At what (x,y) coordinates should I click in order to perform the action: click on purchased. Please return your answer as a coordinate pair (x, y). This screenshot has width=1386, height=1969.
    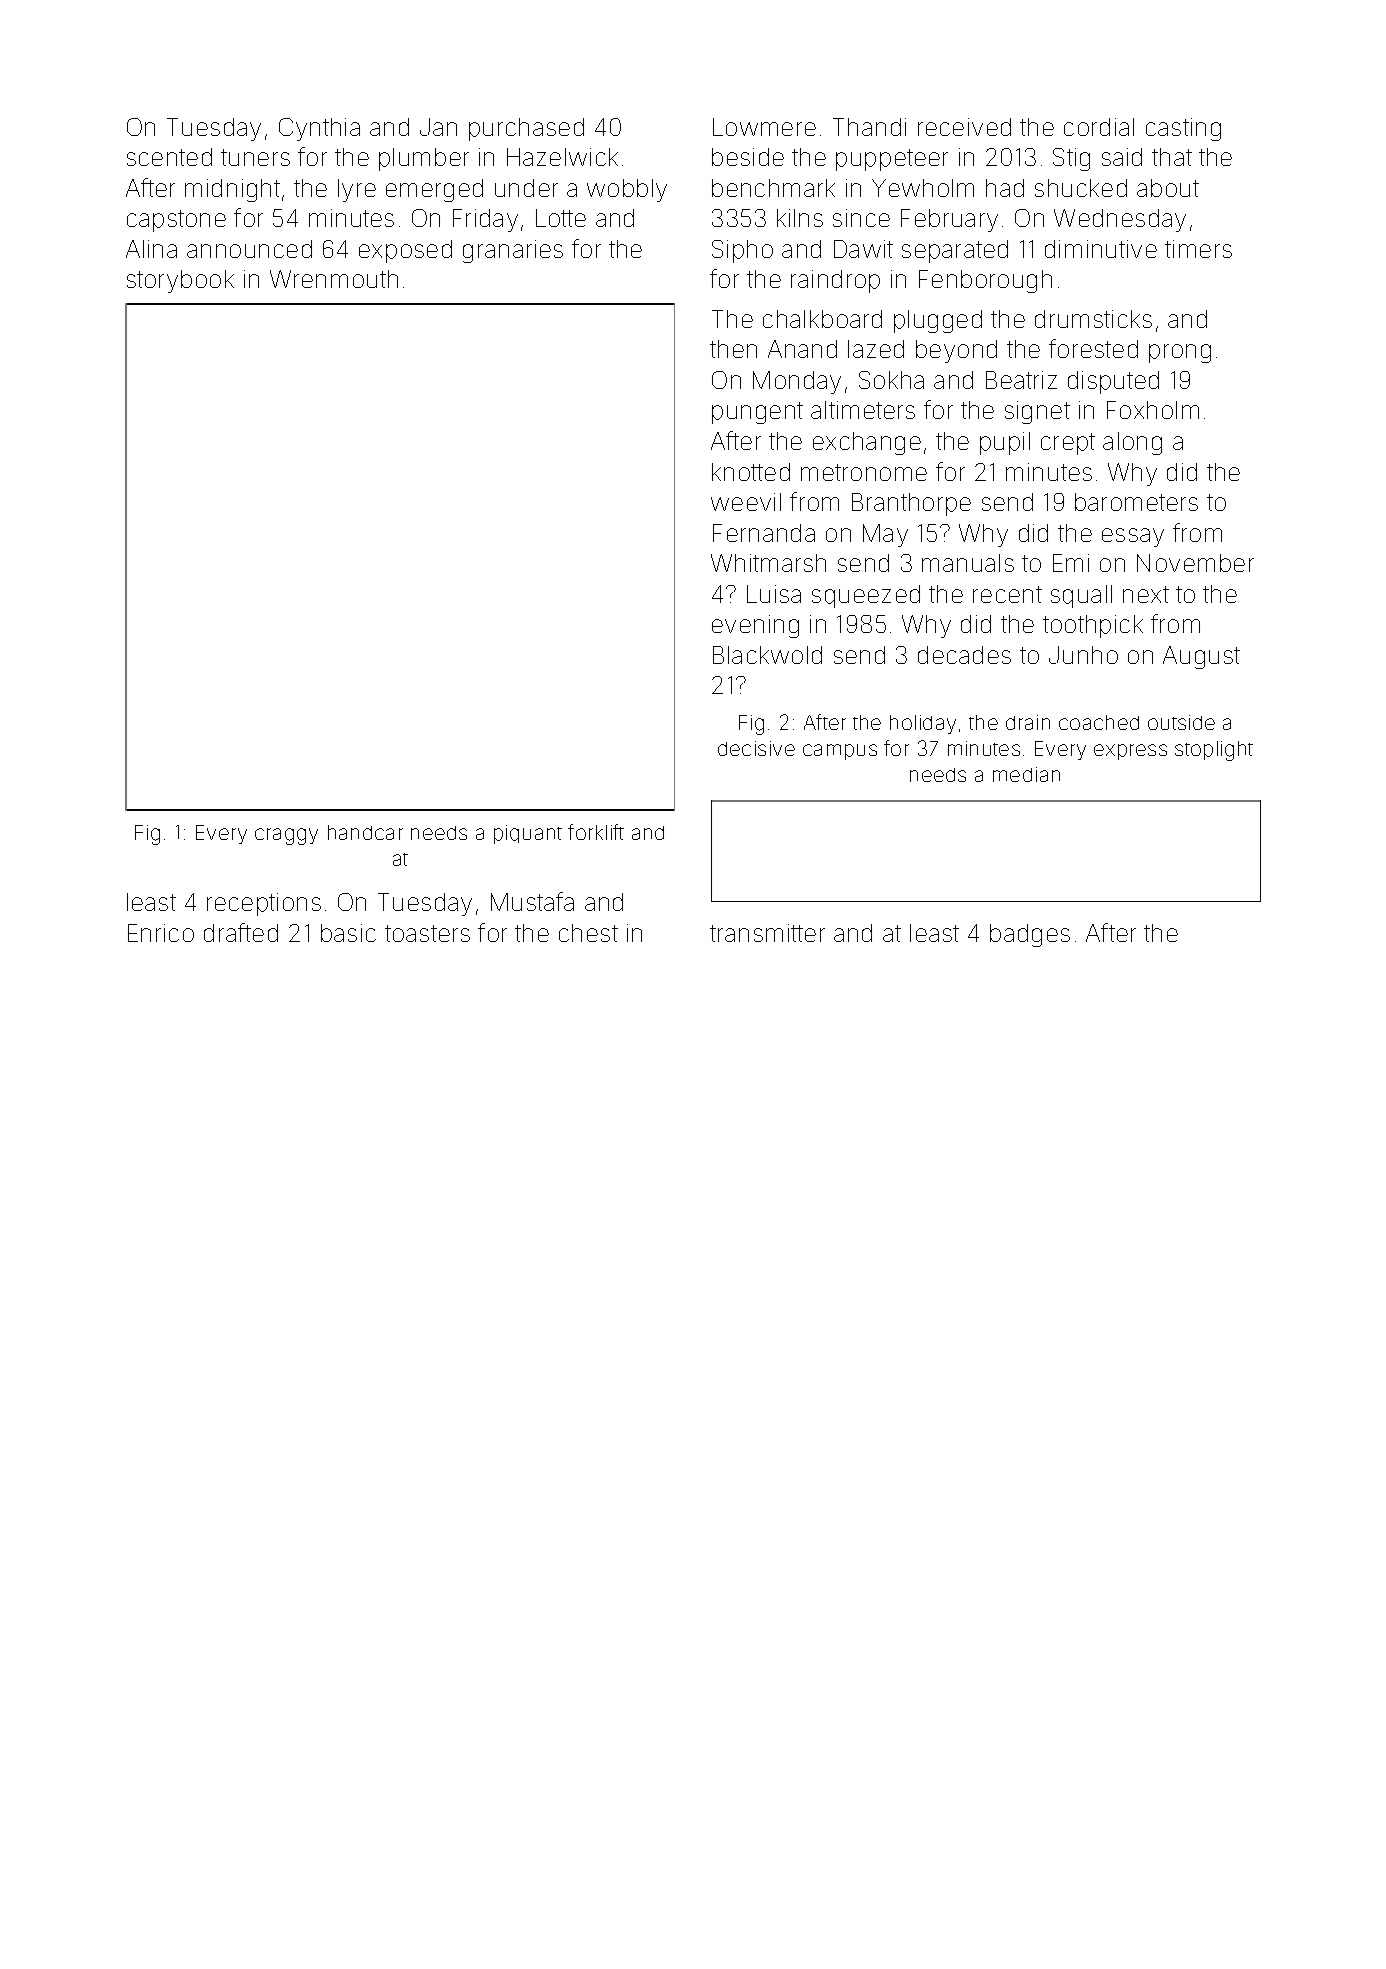
    Looking at the image, I should click on (526, 129).
